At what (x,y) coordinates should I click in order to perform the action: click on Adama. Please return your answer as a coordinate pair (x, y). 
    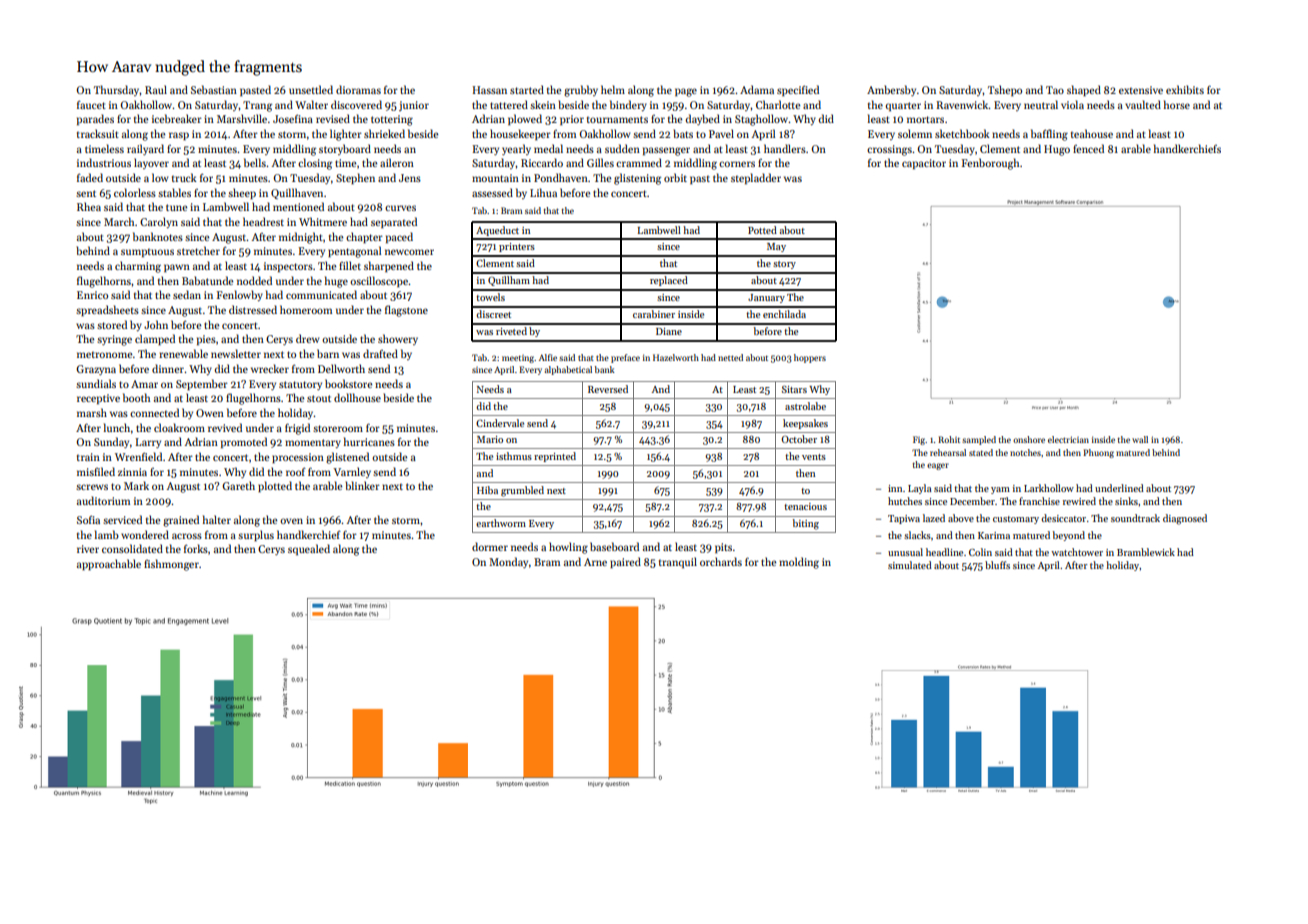
    Looking at the image, I should click on (757, 89).
